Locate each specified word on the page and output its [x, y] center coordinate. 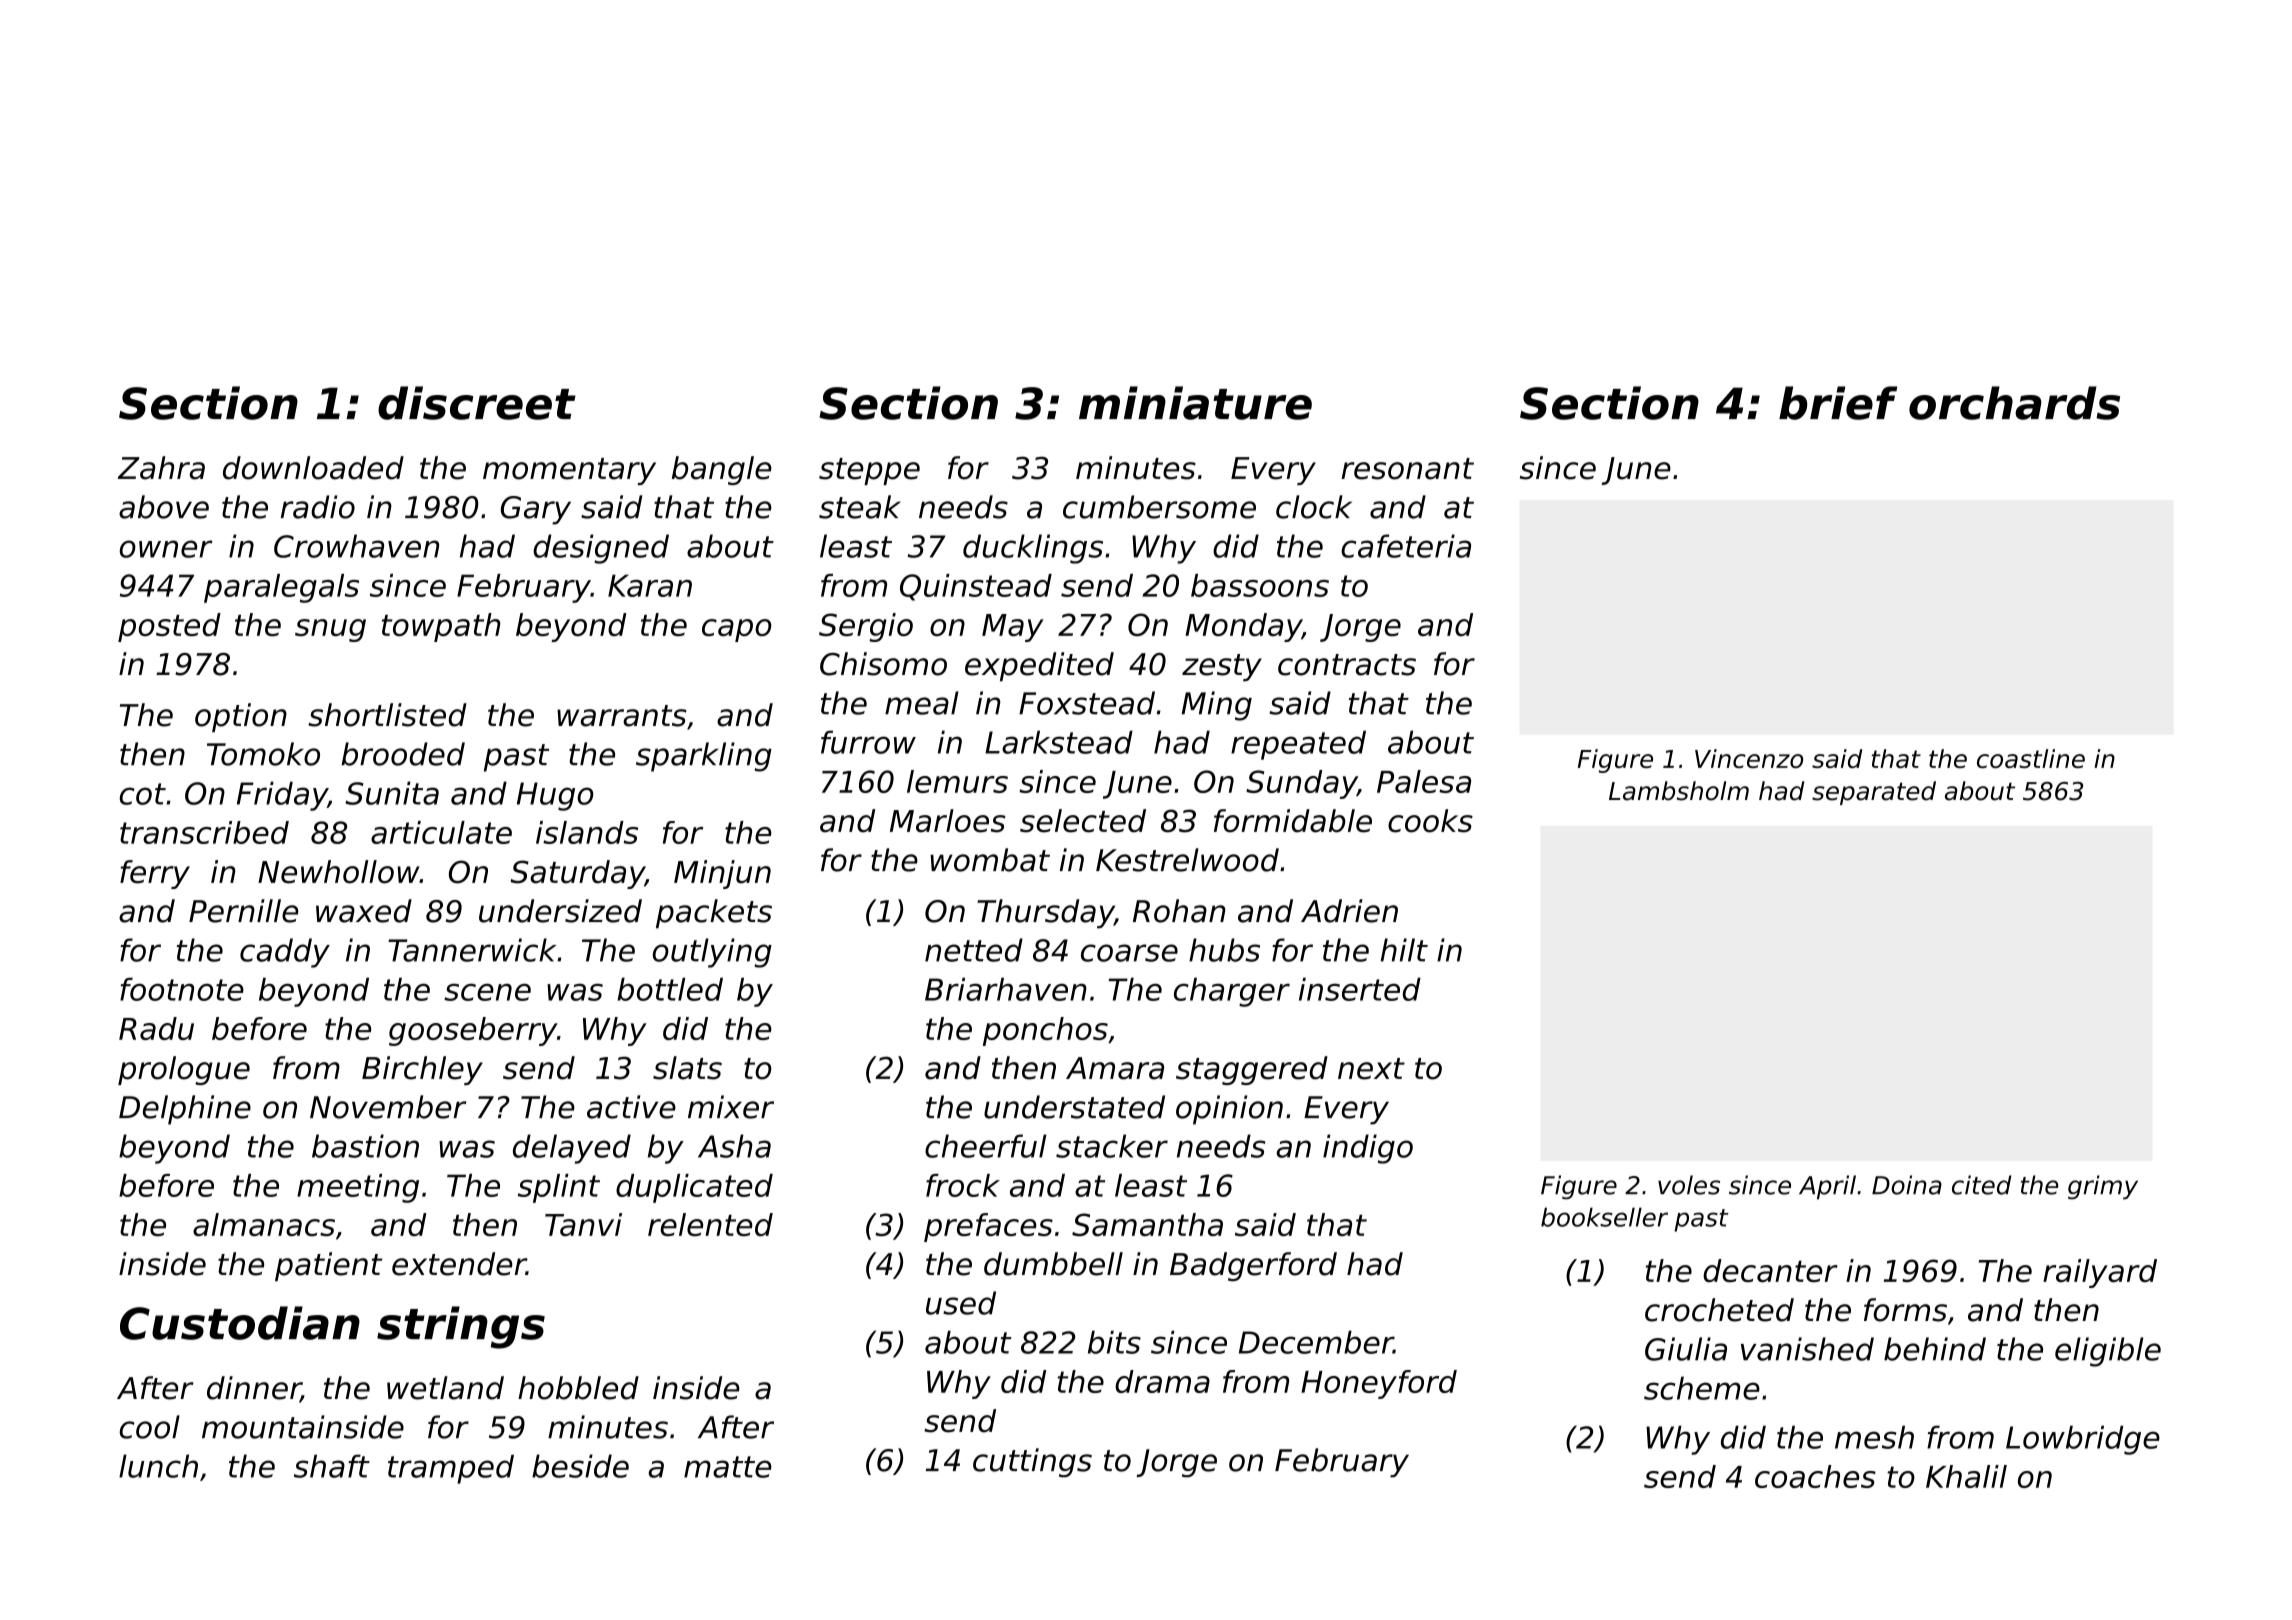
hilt [1404, 950]
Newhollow [339, 872]
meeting [358, 1188]
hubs [1224, 950]
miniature [1195, 403]
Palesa [1424, 781]
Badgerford [1253, 1266]
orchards [2014, 403]
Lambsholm [1679, 791]
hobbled [578, 1388]
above [164, 507]
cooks [1430, 821]
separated [1874, 793]
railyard [2100, 1273]
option [241, 717]
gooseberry [473, 1031]
